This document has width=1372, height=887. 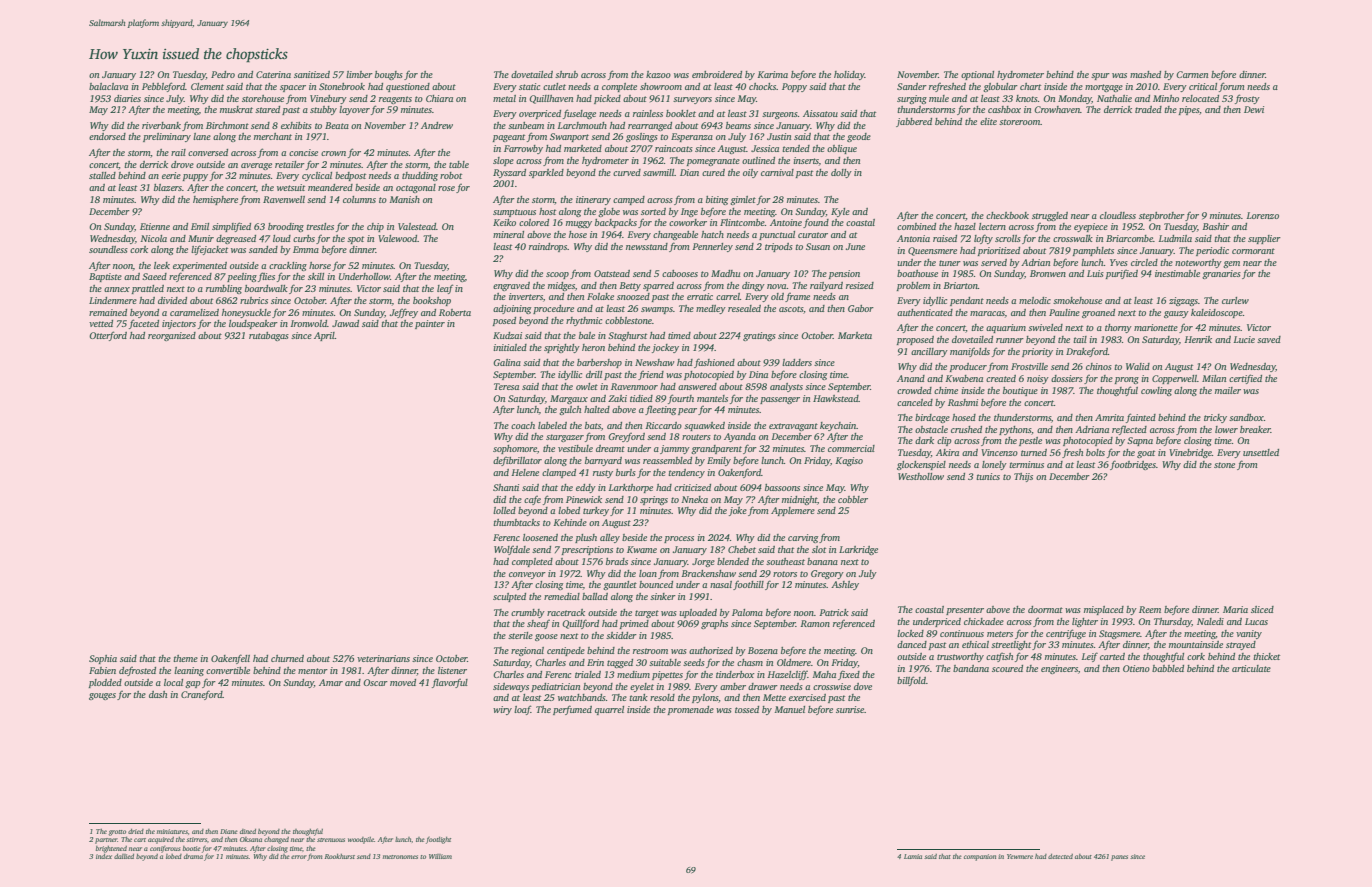 What do you see at coordinates (988, 476) in the document?
I see `tunics` at bounding box center [988, 476].
